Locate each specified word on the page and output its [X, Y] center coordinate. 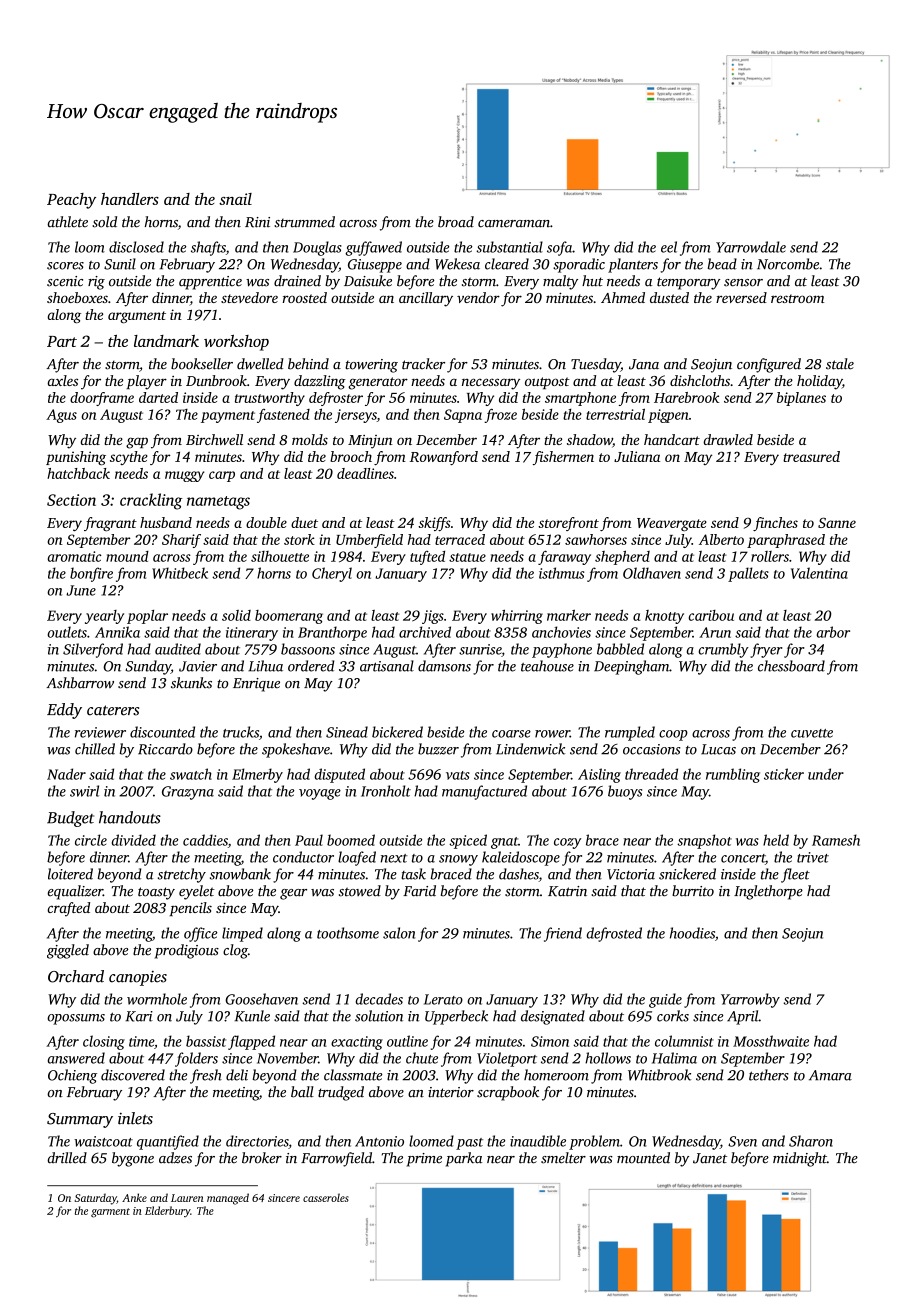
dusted [669, 297]
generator [378, 383]
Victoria [631, 874]
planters [633, 265]
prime [424, 1160]
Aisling [599, 775]
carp [222, 476]
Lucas [718, 749]
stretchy [182, 875]
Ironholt [386, 791]
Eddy [64, 711]
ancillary [426, 299]
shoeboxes [77, 297]
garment [110, 1213]
